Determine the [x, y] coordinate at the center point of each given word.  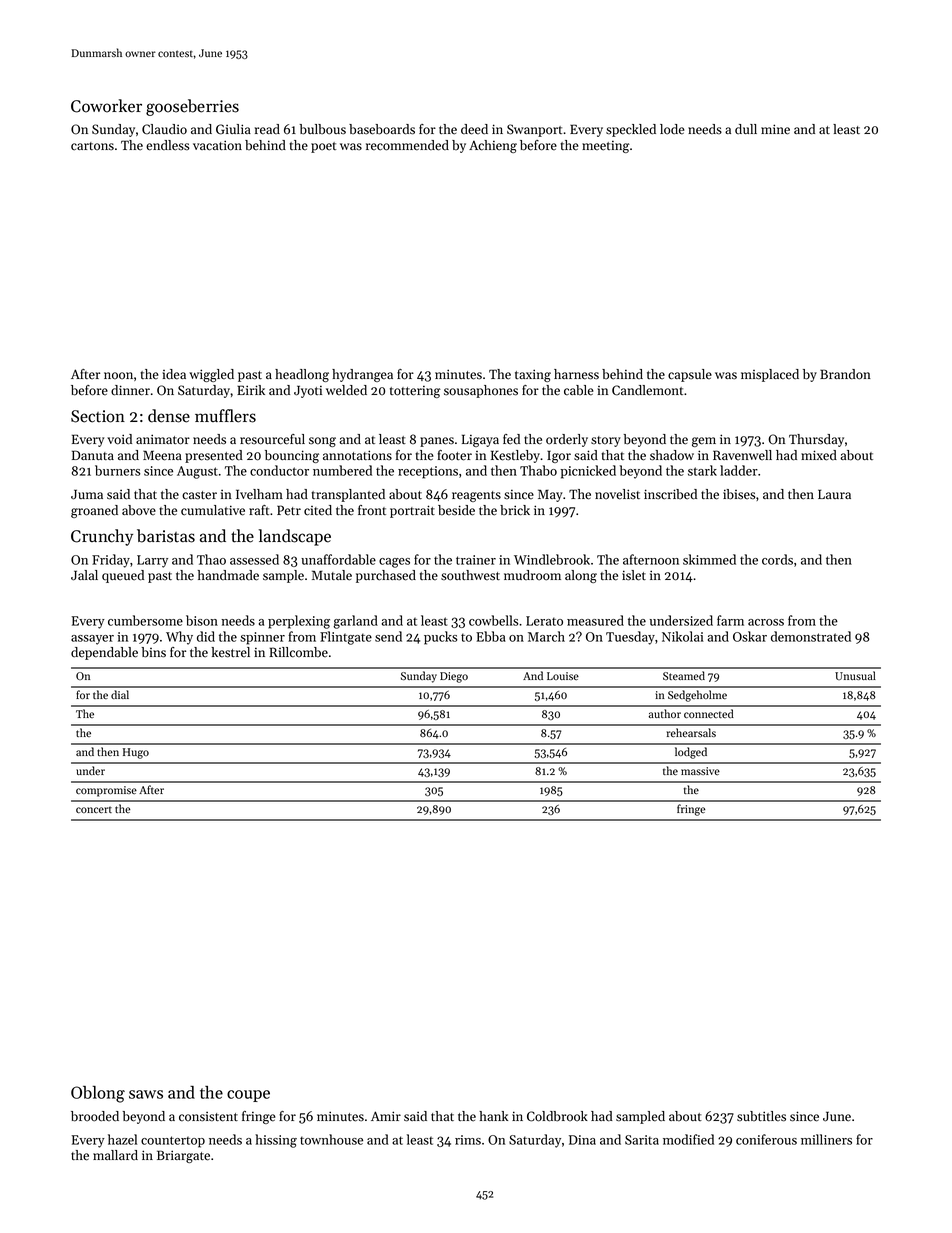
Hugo [136, 753]
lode [672, 129]
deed [474, 129]
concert [94, 809]
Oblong [98, 1094]
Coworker [106, 106]
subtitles [761, 1116]
